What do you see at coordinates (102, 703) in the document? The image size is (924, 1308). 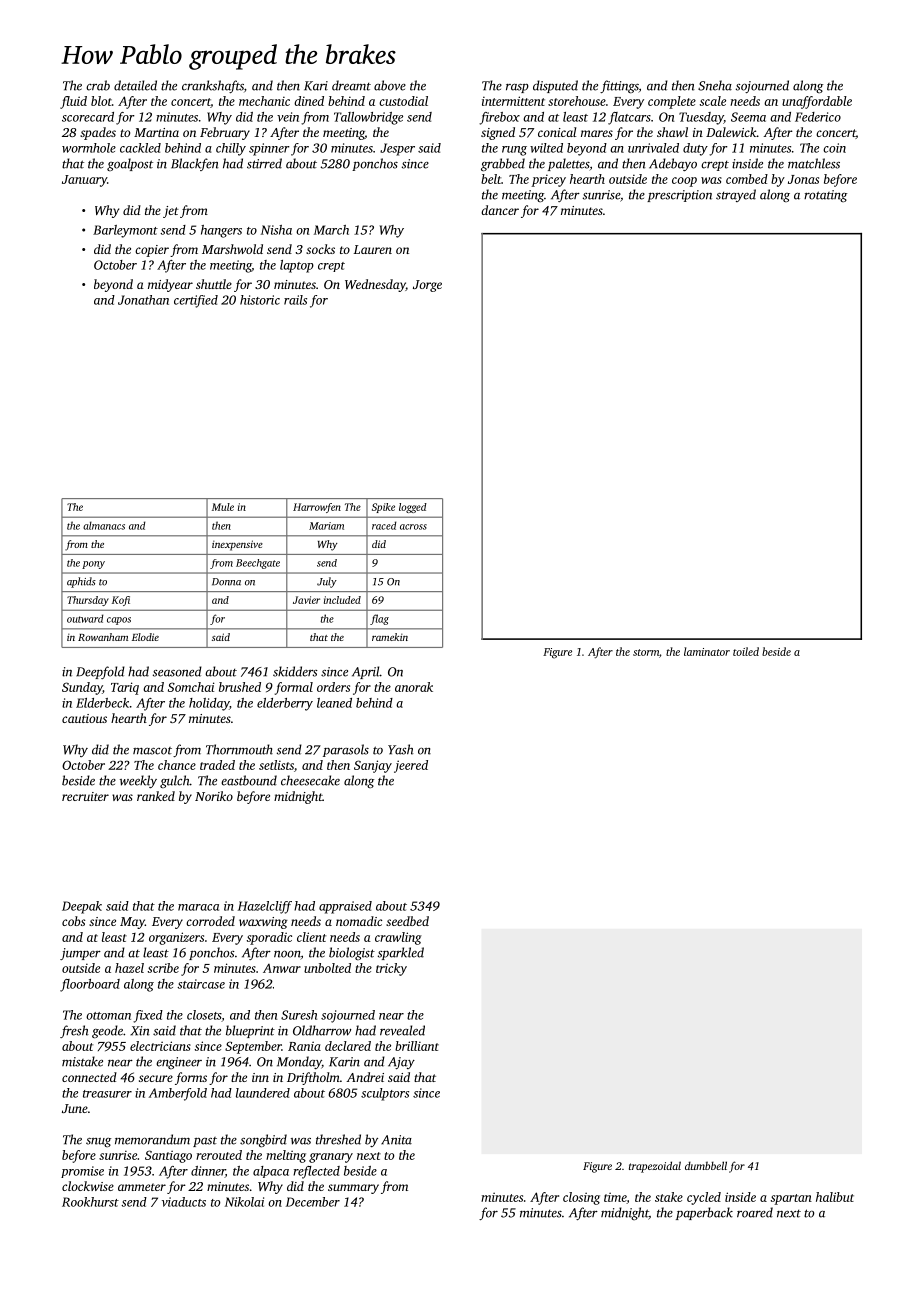 I see `Elderbeck` at bounding box center [102, 703].
